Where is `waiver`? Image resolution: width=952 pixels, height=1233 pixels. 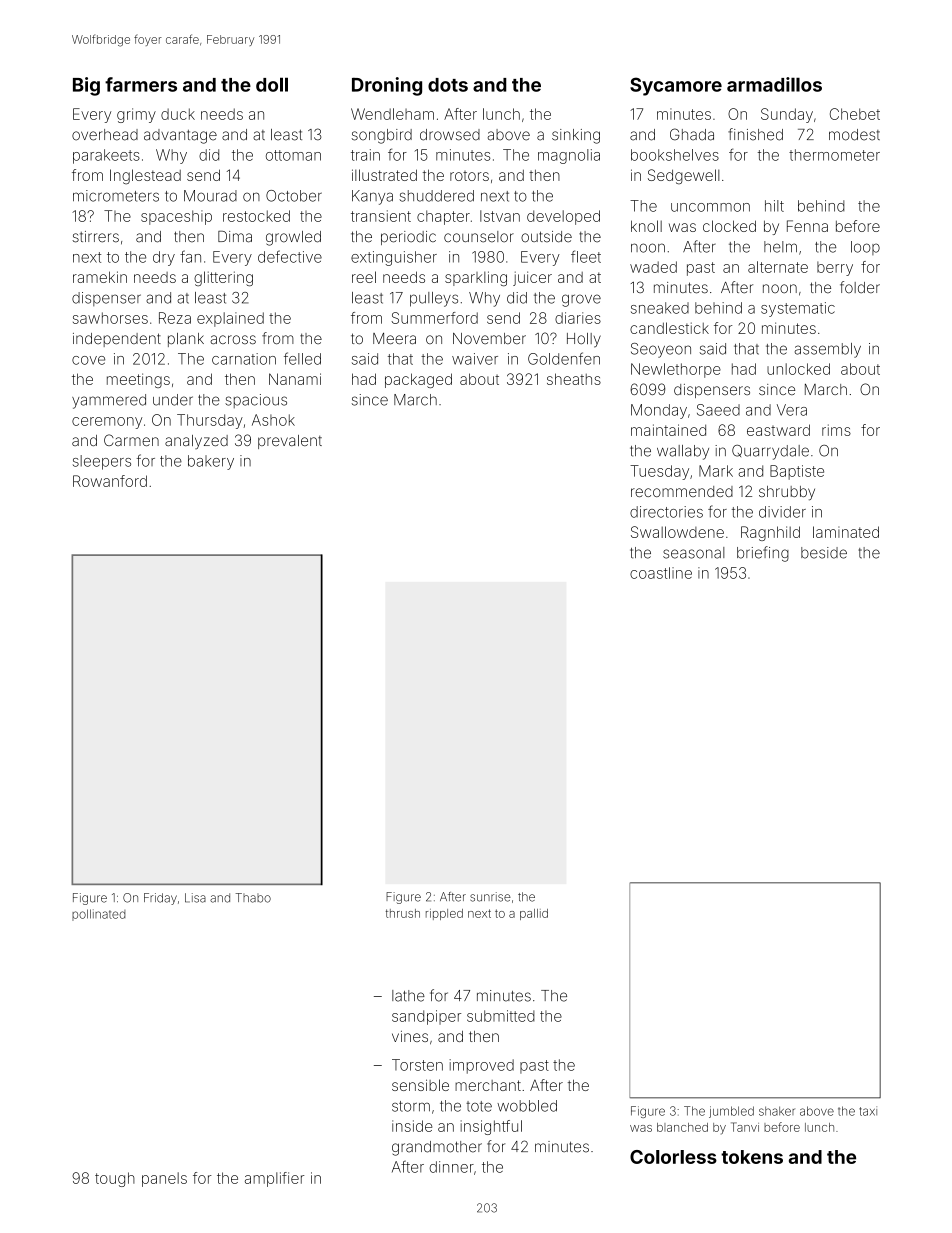
waiver is located at coordinates (475, 359).
